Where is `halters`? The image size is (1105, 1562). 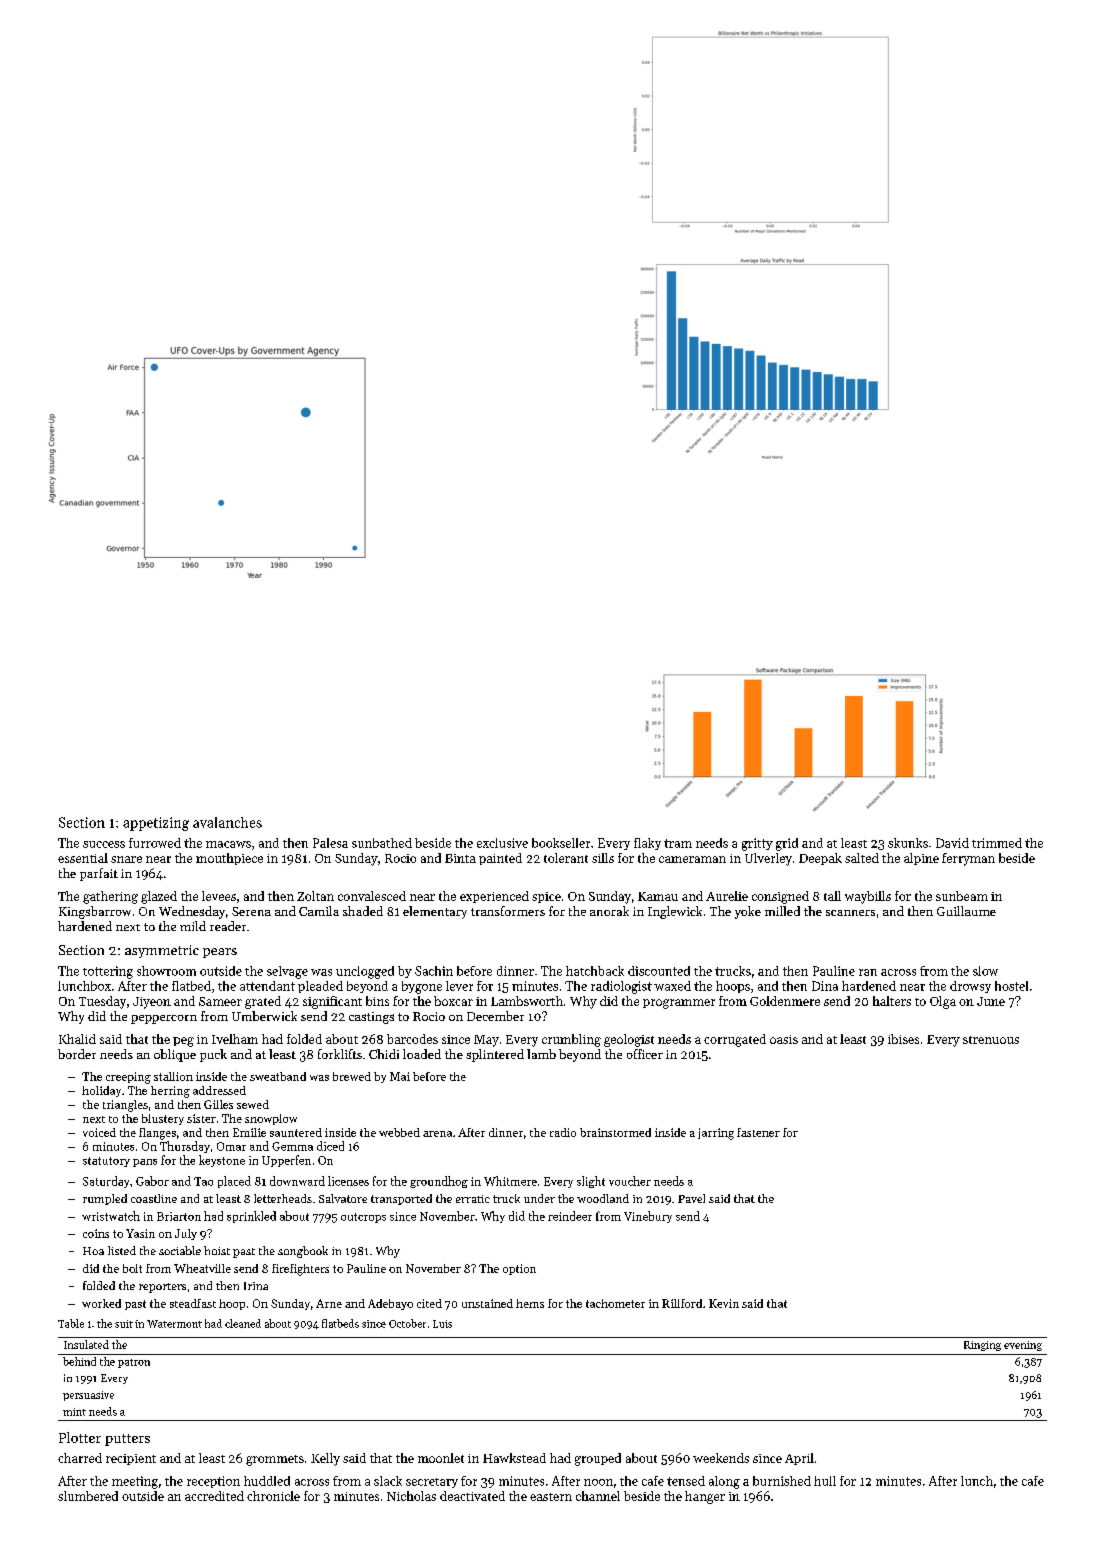 halters is located at coordinates (892, 1001).
